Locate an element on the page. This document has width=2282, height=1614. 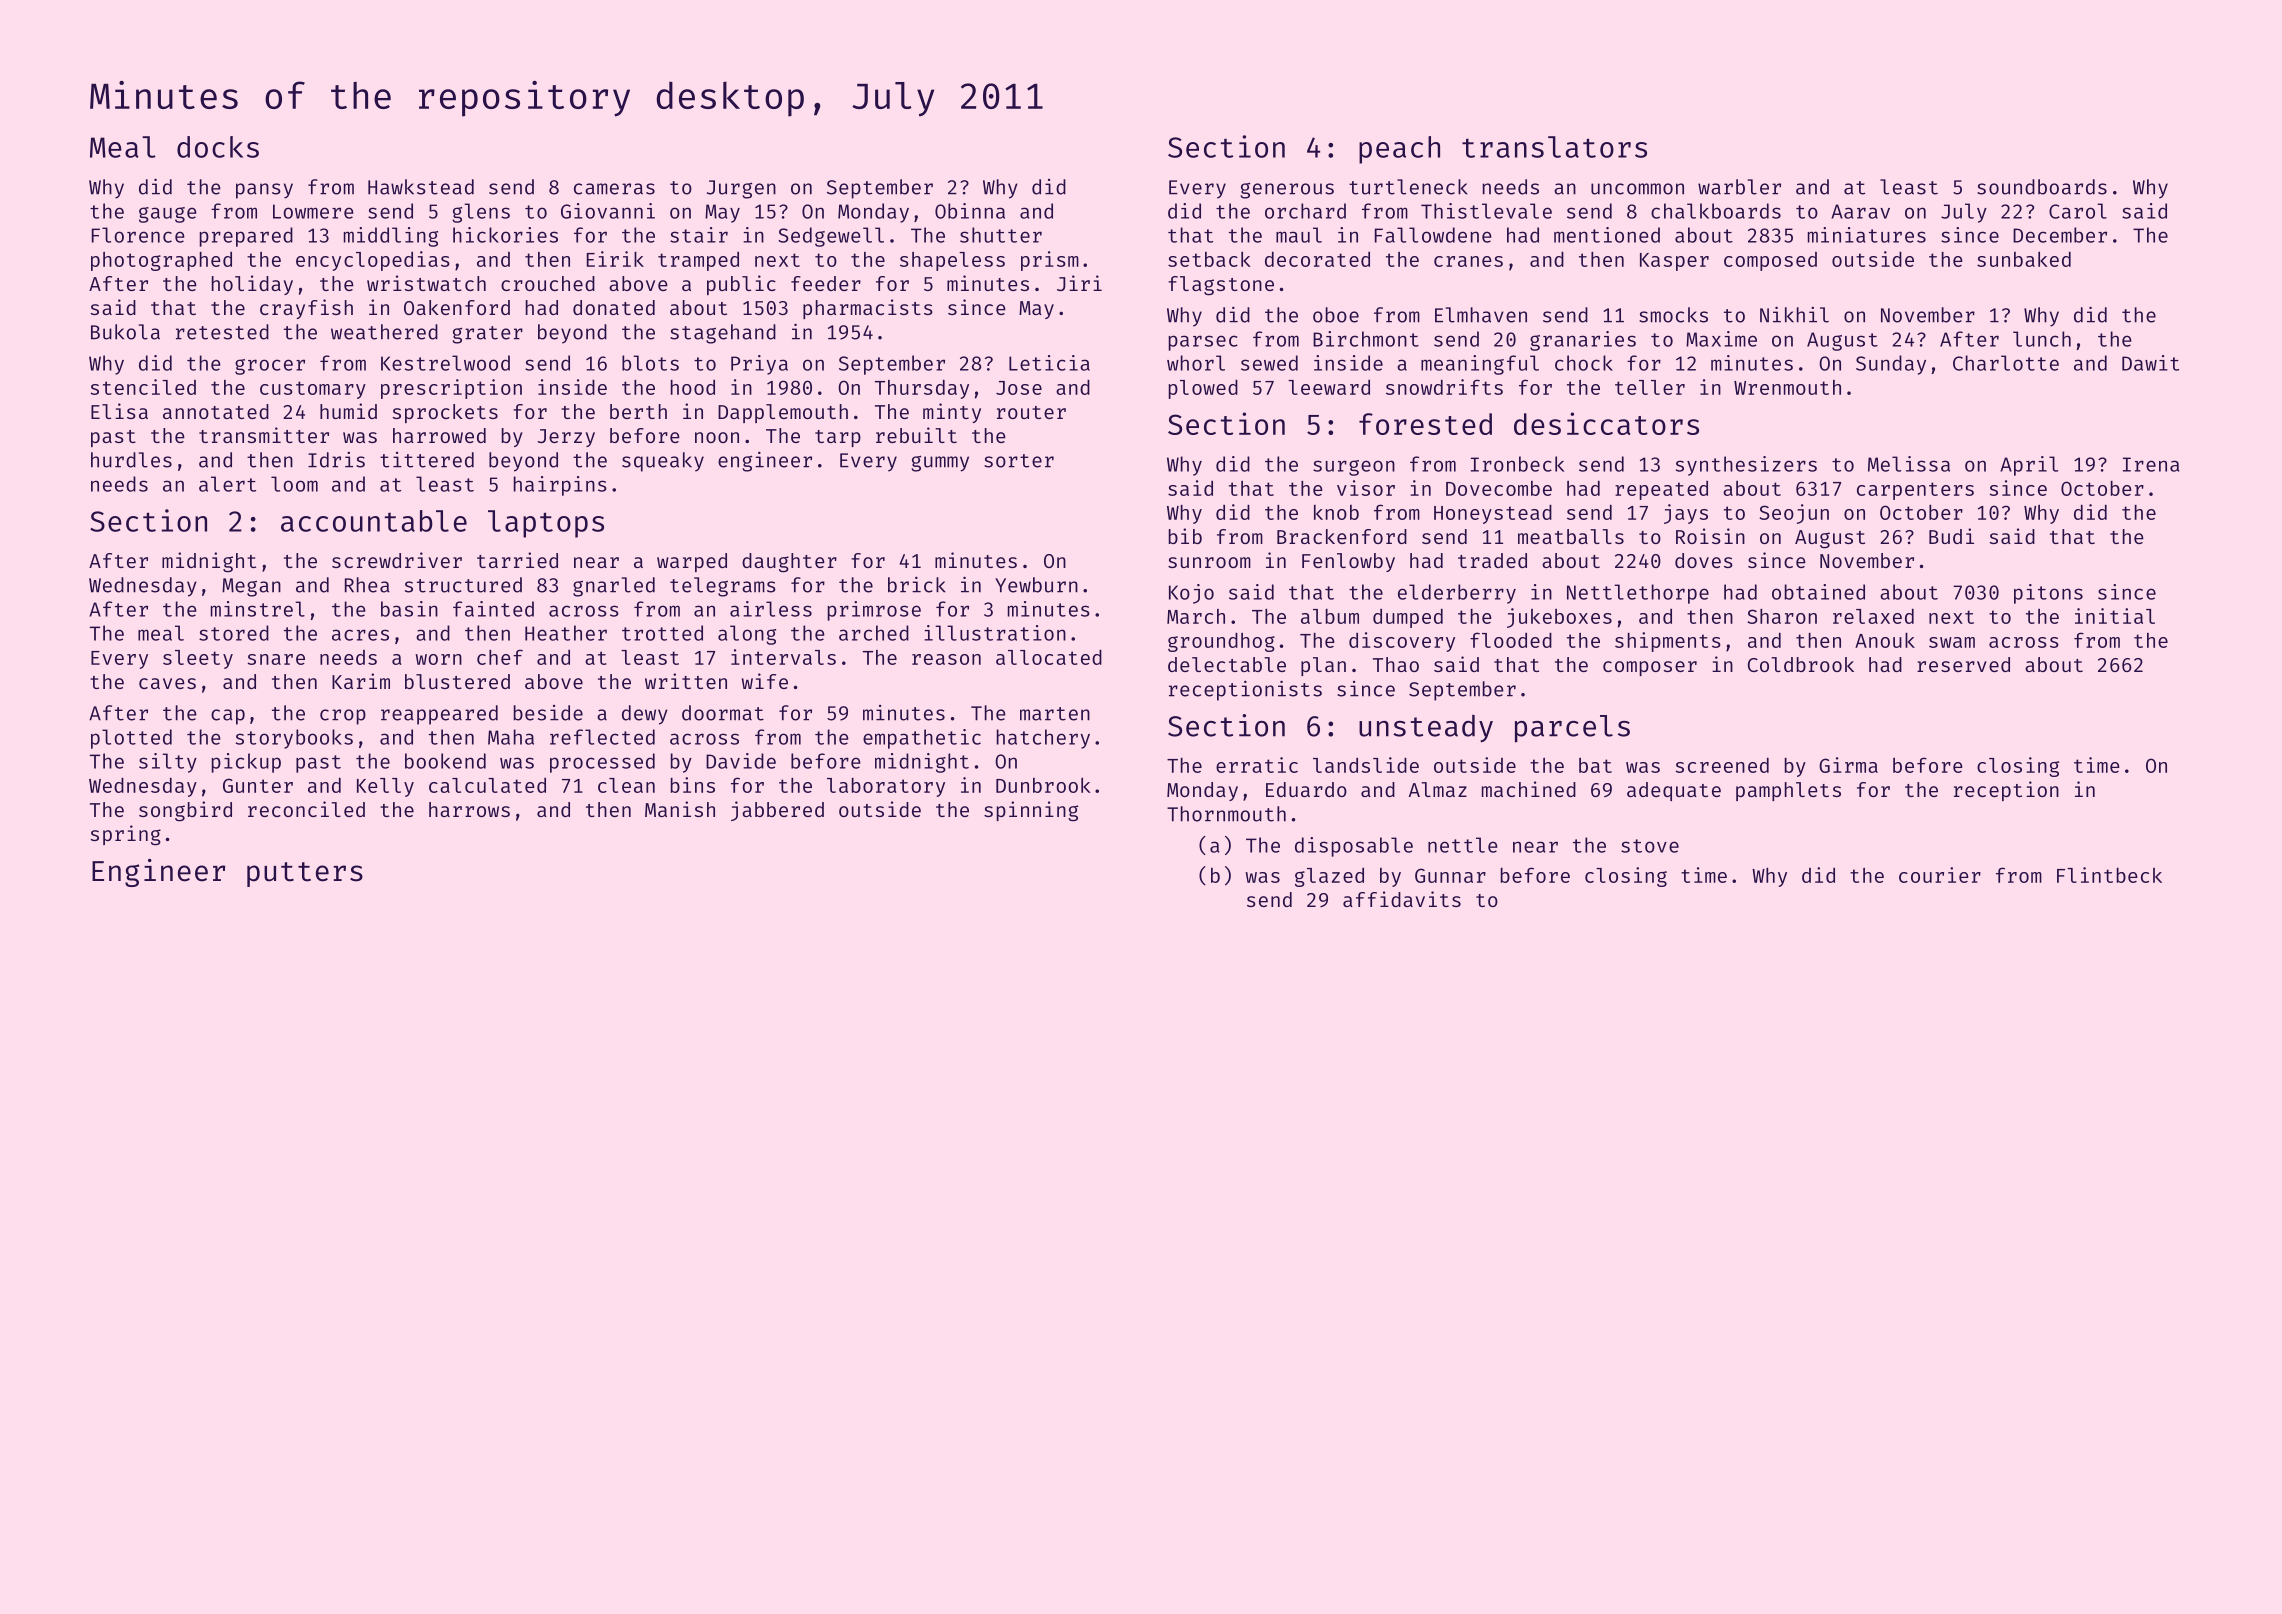
Girma is located at coordinates (1848, 765).
